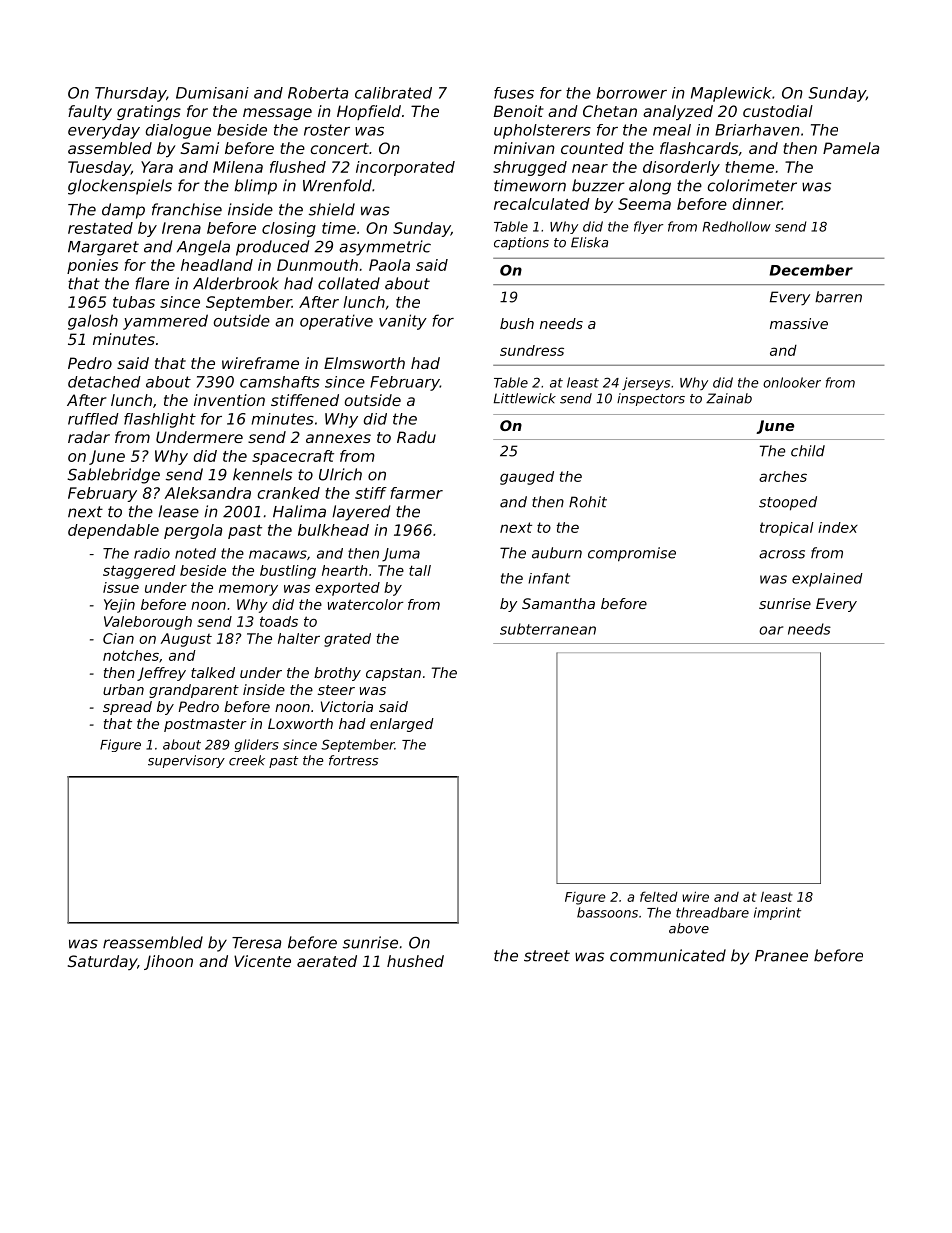 This screenshot has width=952, height=1233. What do you see at coordinates (288, 572) in the screenshot?
I see `bustling` at bounding box center [288, 572].
